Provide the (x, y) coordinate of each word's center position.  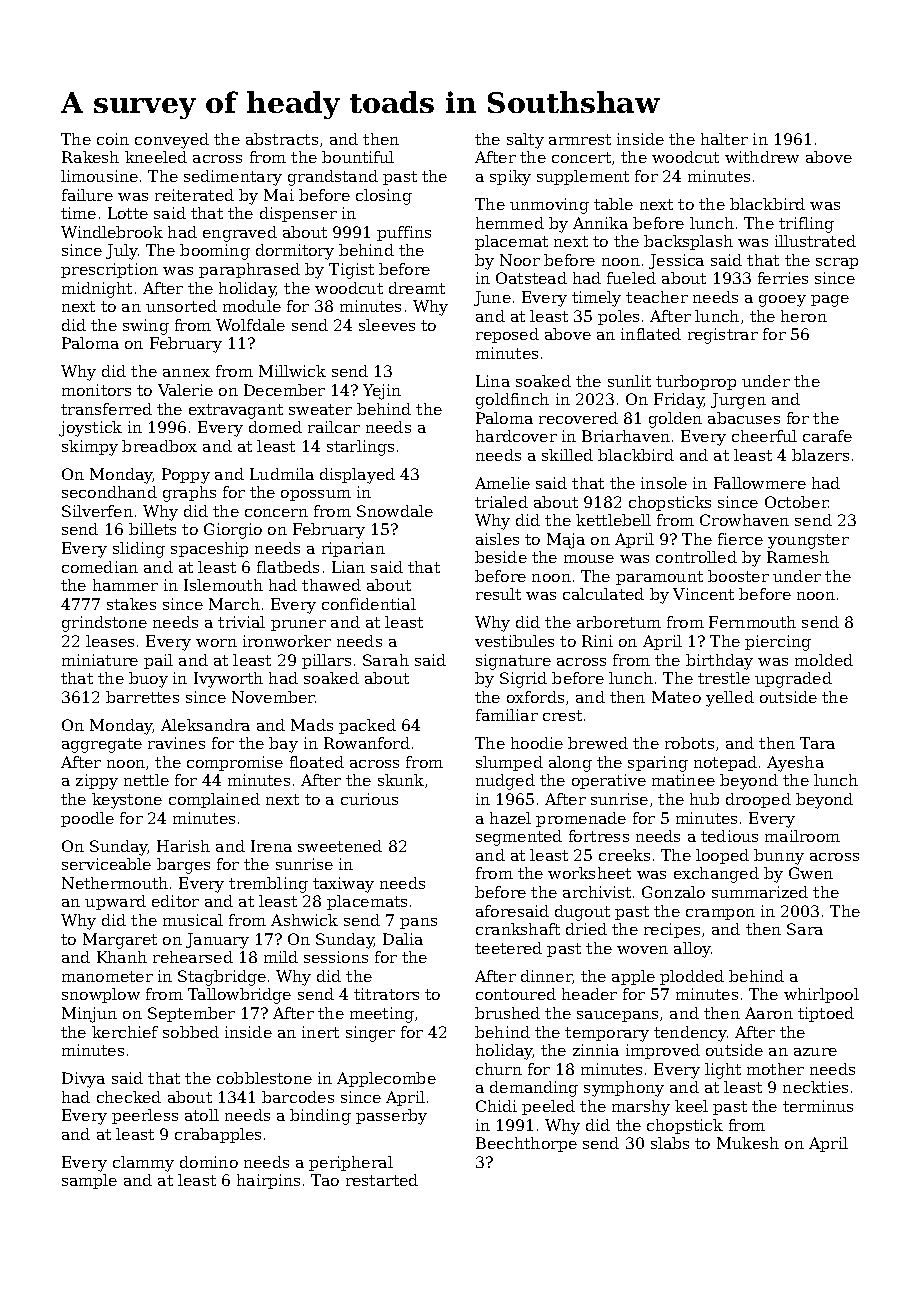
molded (824, 660)
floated (317, 762)
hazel (510, 818)
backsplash (688, 242)
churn (499, 1069)
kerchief (125, 1032)
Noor (520, 260)
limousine (99, 176)
